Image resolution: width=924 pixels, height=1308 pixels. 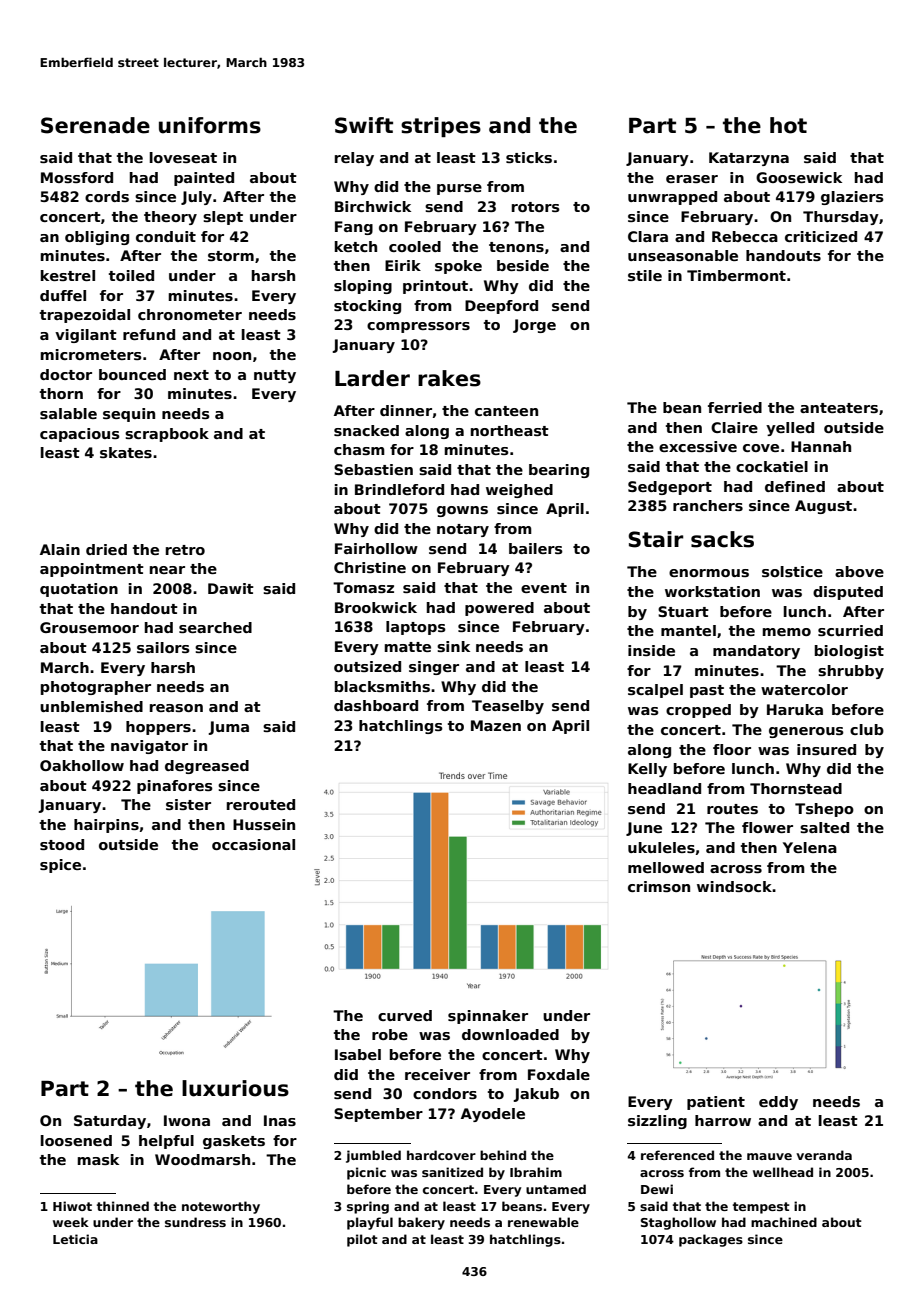 What do you see at coordinates (651, 650) in the screenshot?
I see `inside` at bounding box center [651, 650].
